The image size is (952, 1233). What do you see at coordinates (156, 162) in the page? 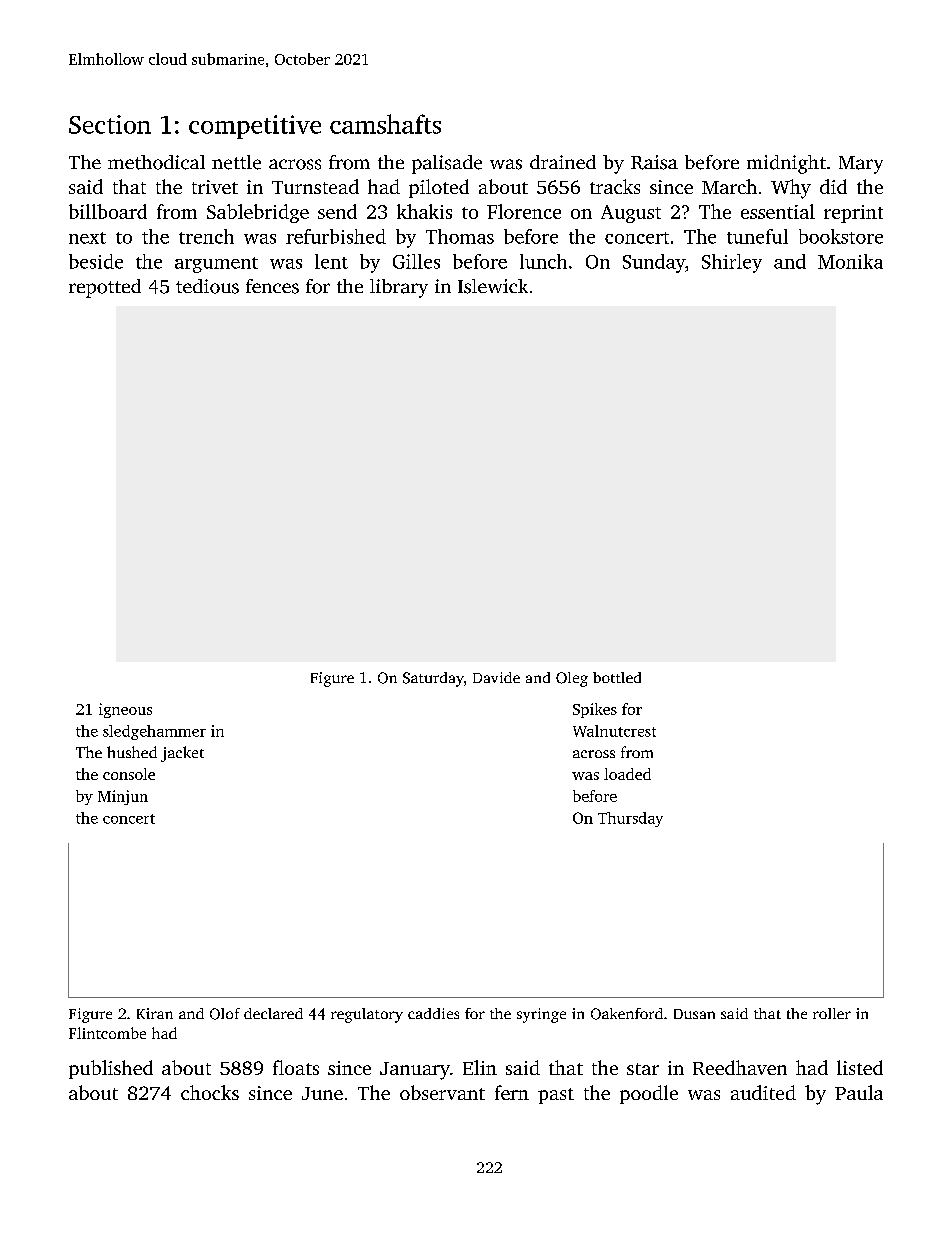
I see `methodical` at bounding box center [156, 162].
